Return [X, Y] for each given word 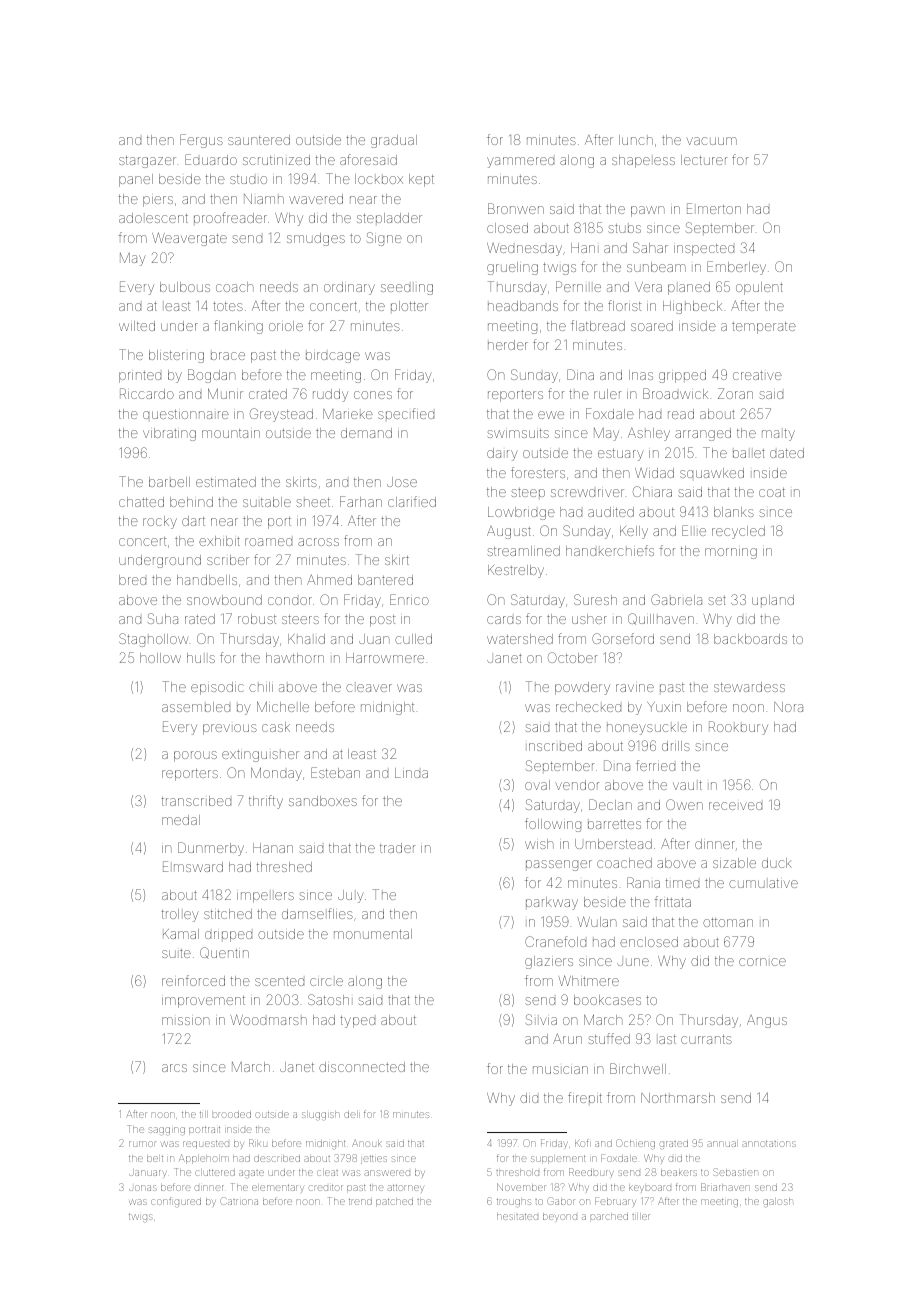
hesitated [517, 1217]
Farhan [361, 501]
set [717, 600]
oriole [286, 326]
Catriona [239, 1201]
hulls [201, 658]
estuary [621, 455]
